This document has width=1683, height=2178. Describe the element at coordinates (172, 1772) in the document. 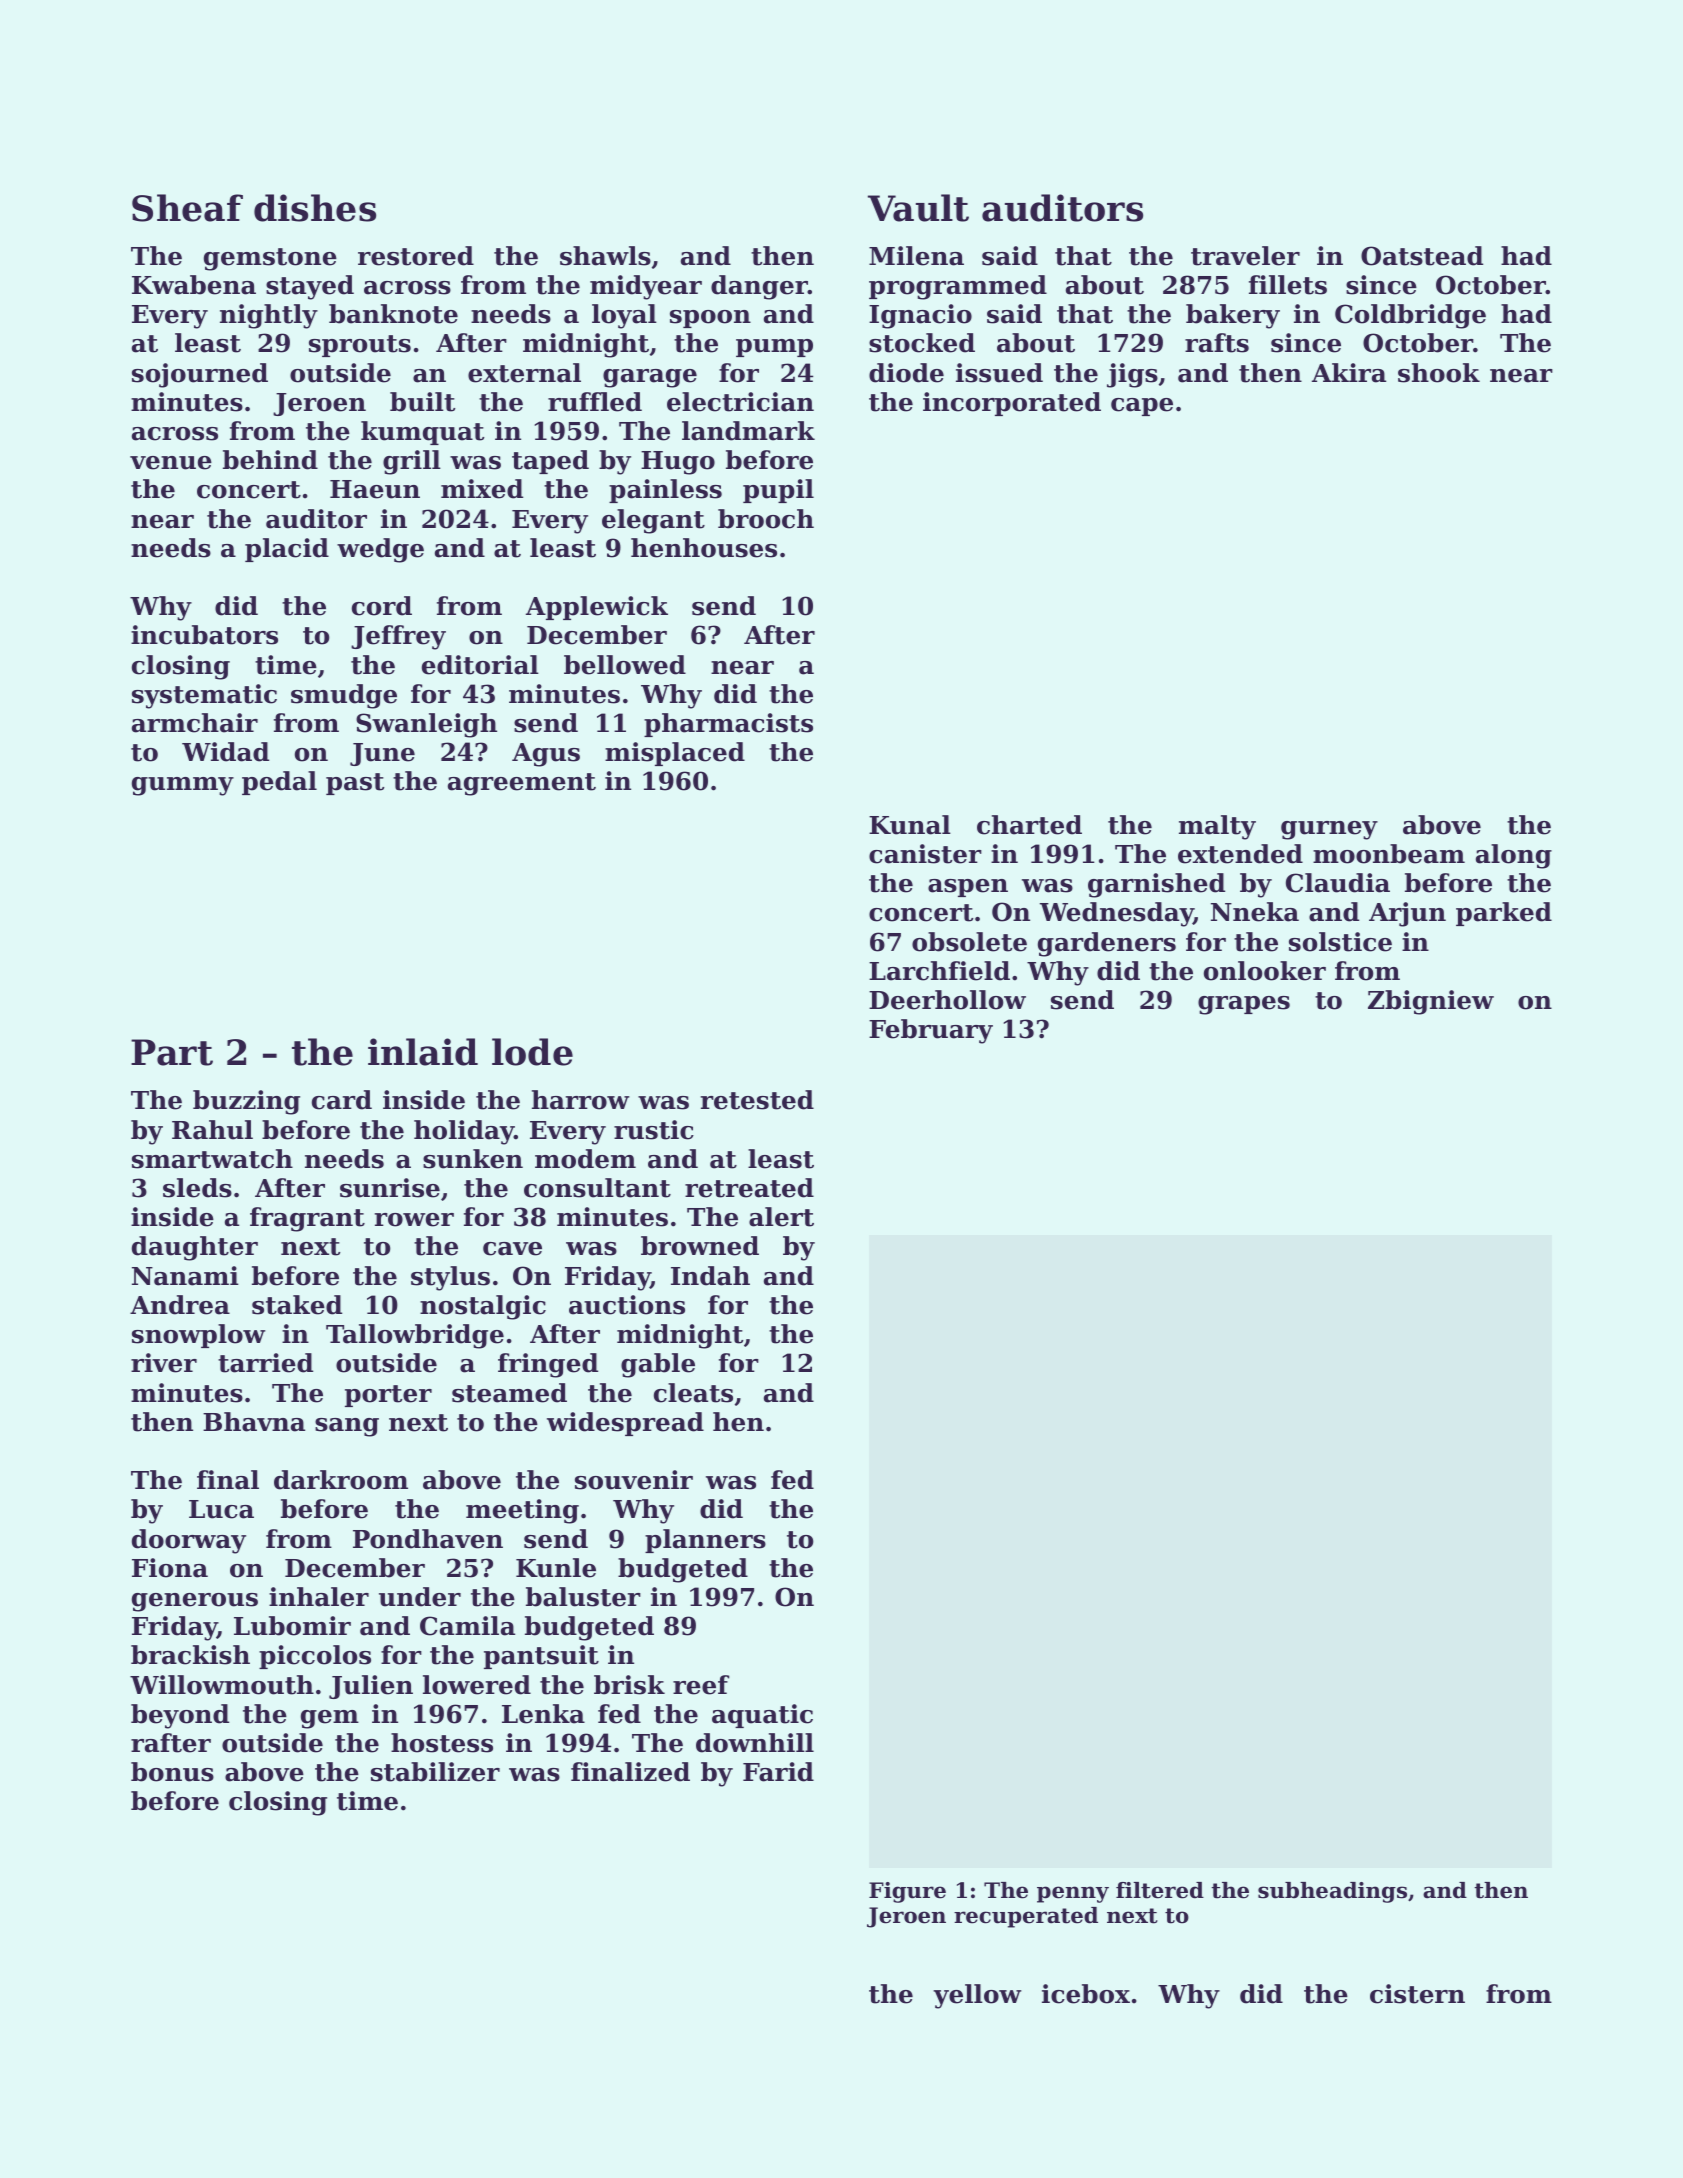

I see `bonus` at that location.
